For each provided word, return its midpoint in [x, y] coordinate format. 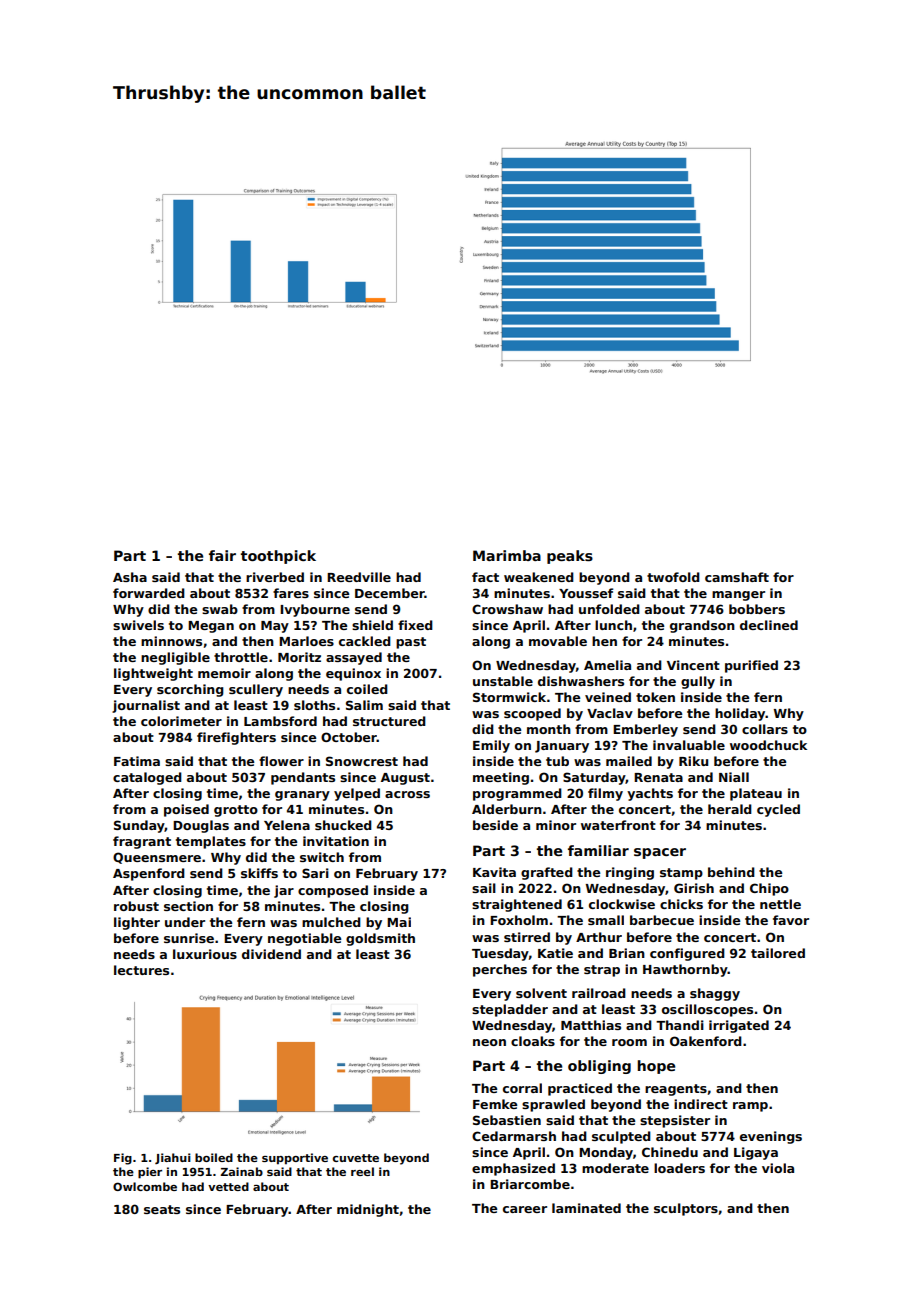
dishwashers [581, 681]
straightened [517, 905]
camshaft [737, 577]
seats [162, 1209]
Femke [495, 1104]
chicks [681, 904]
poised [186, 810]
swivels [138, 625]
